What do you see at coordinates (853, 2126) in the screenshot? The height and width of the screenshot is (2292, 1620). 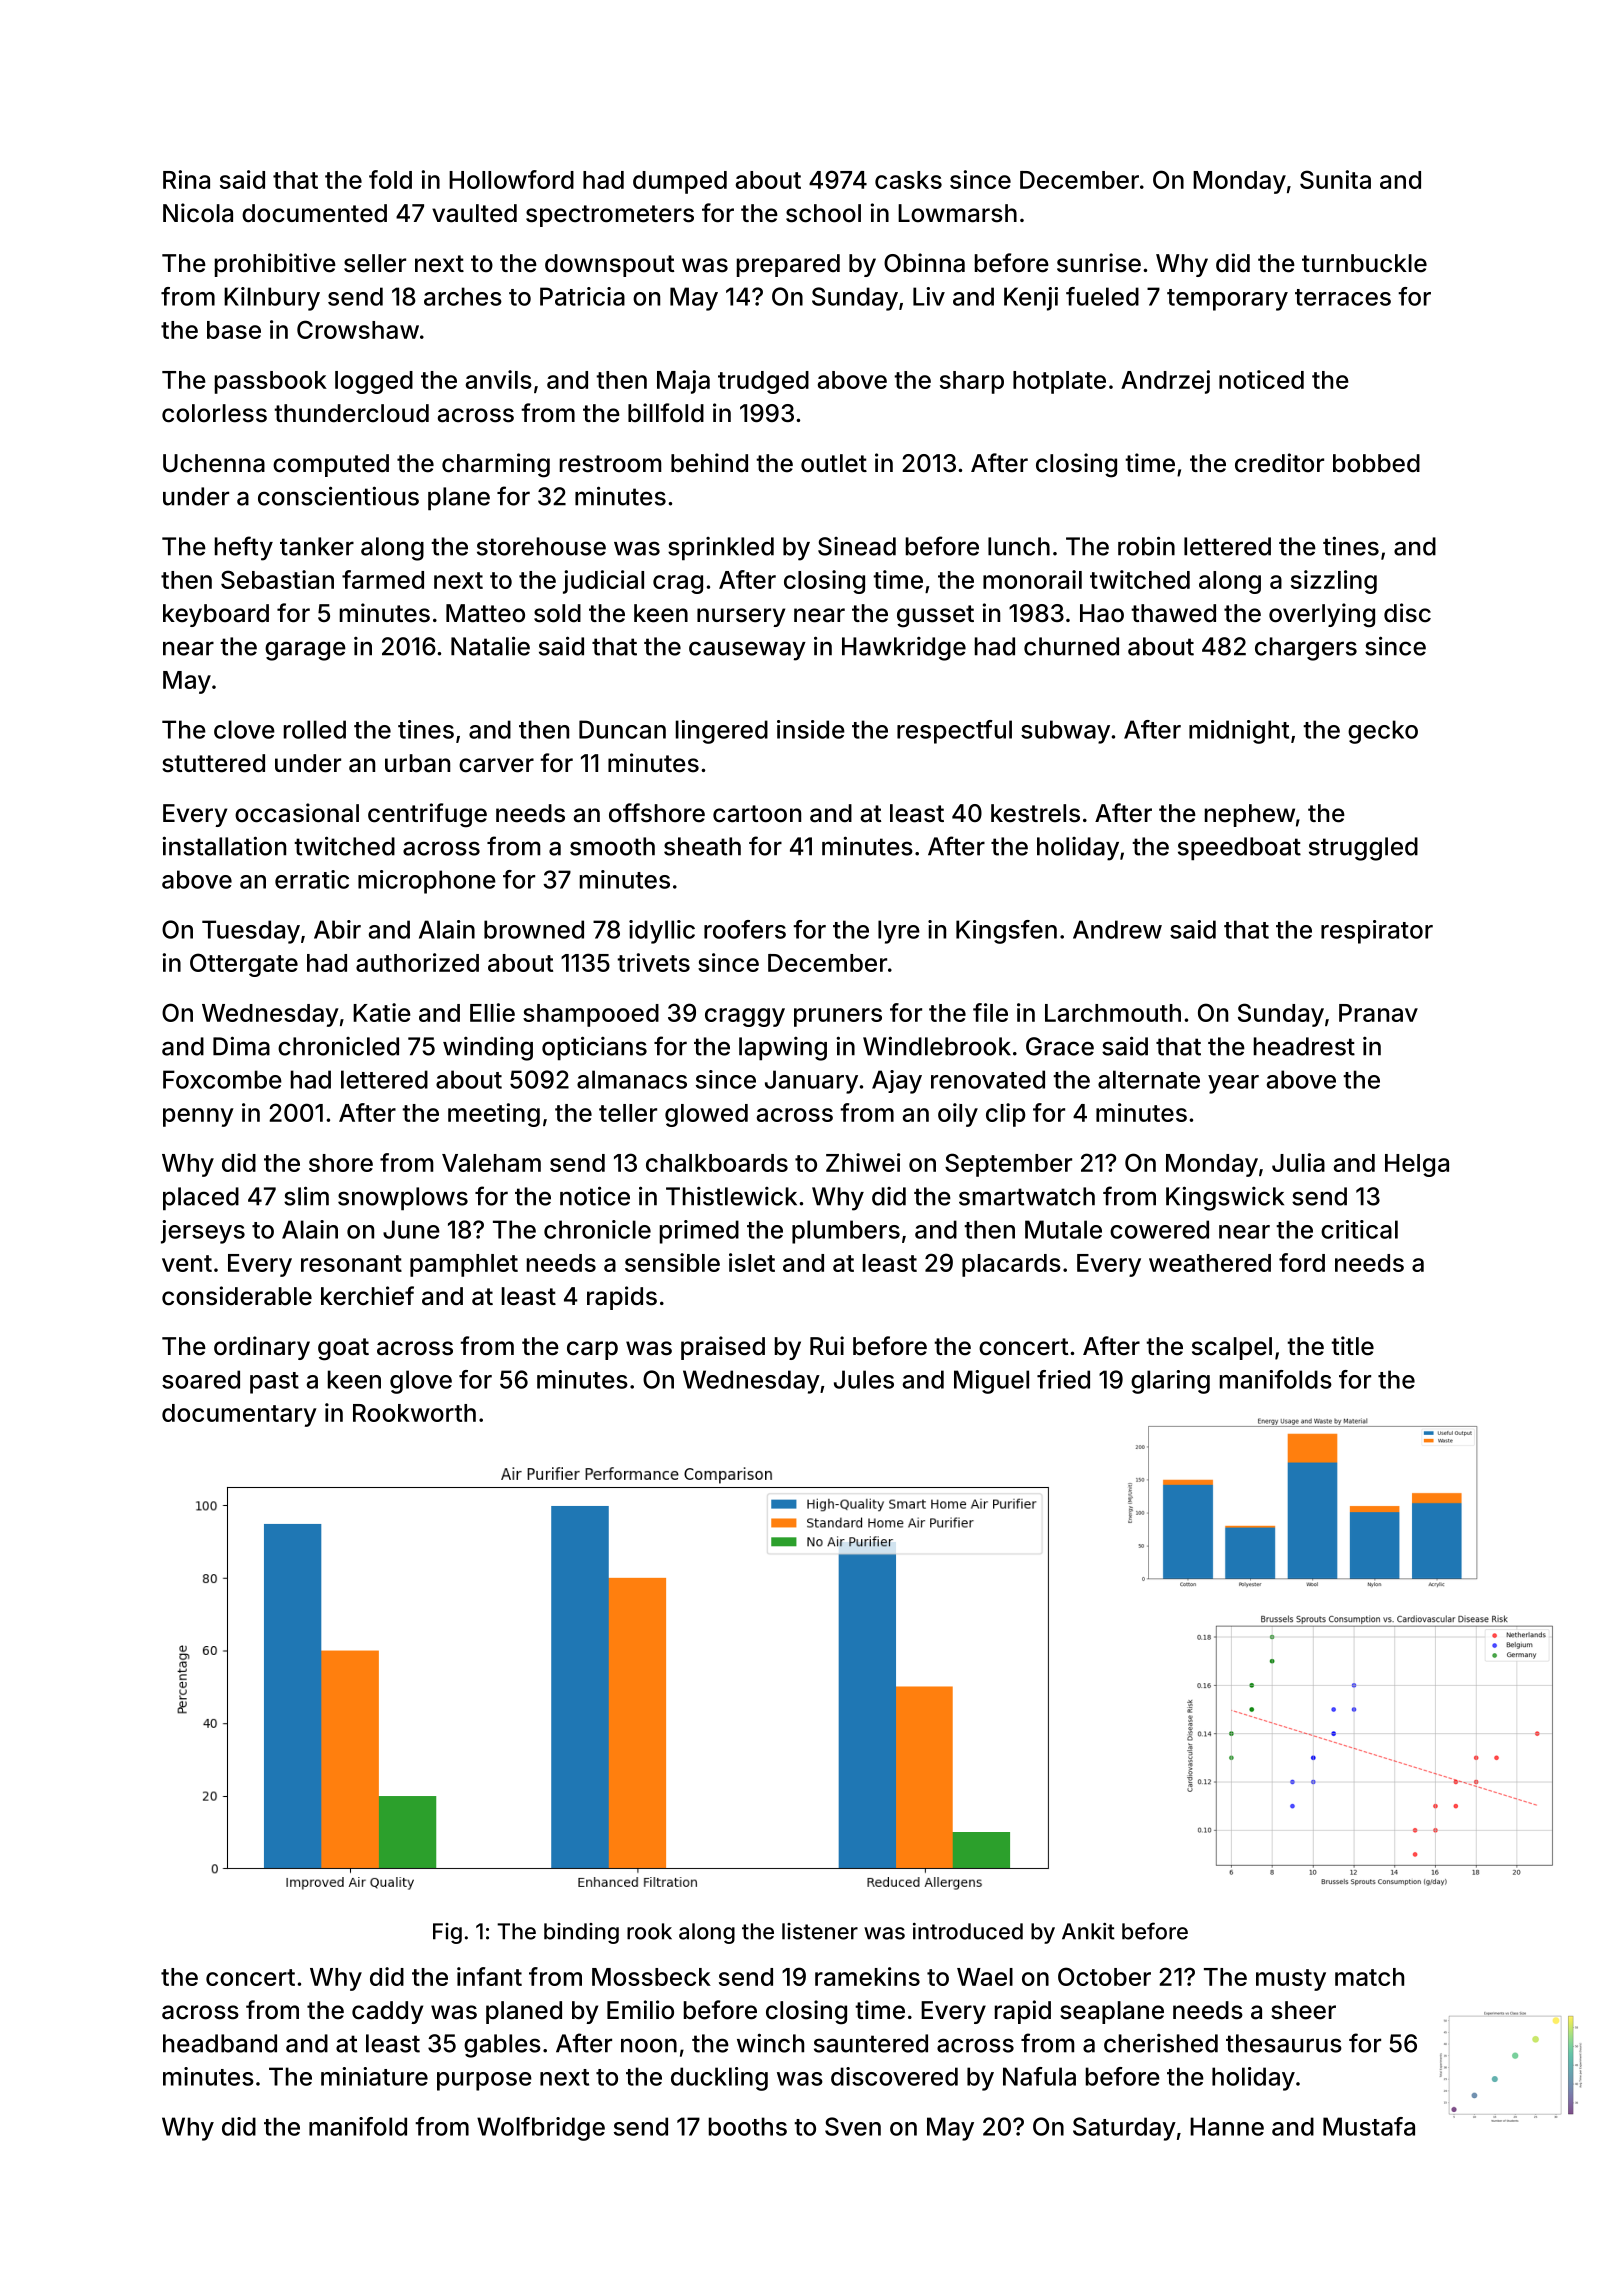 I see `Sven` at bounding box center [853, 2126].
